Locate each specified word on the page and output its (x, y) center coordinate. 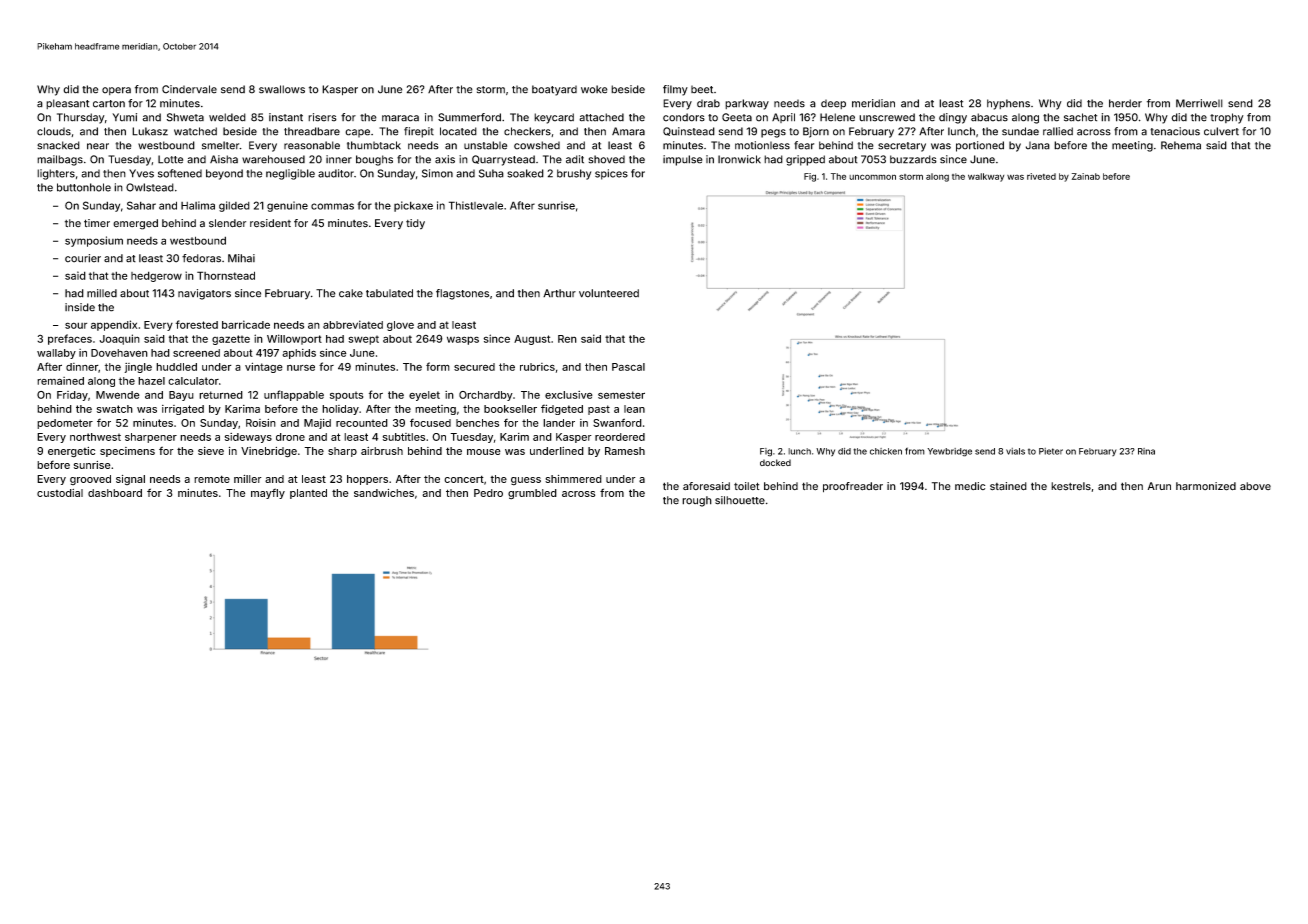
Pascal (628, 367)
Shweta (185, 117)
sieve (211, 451)
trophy (1227, 118)
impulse (683, 160)
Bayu (181, 396)
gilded (234, 206)
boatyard (554, 90)
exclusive (569, 395)
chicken (886, 451)
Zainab (1086, 176)
